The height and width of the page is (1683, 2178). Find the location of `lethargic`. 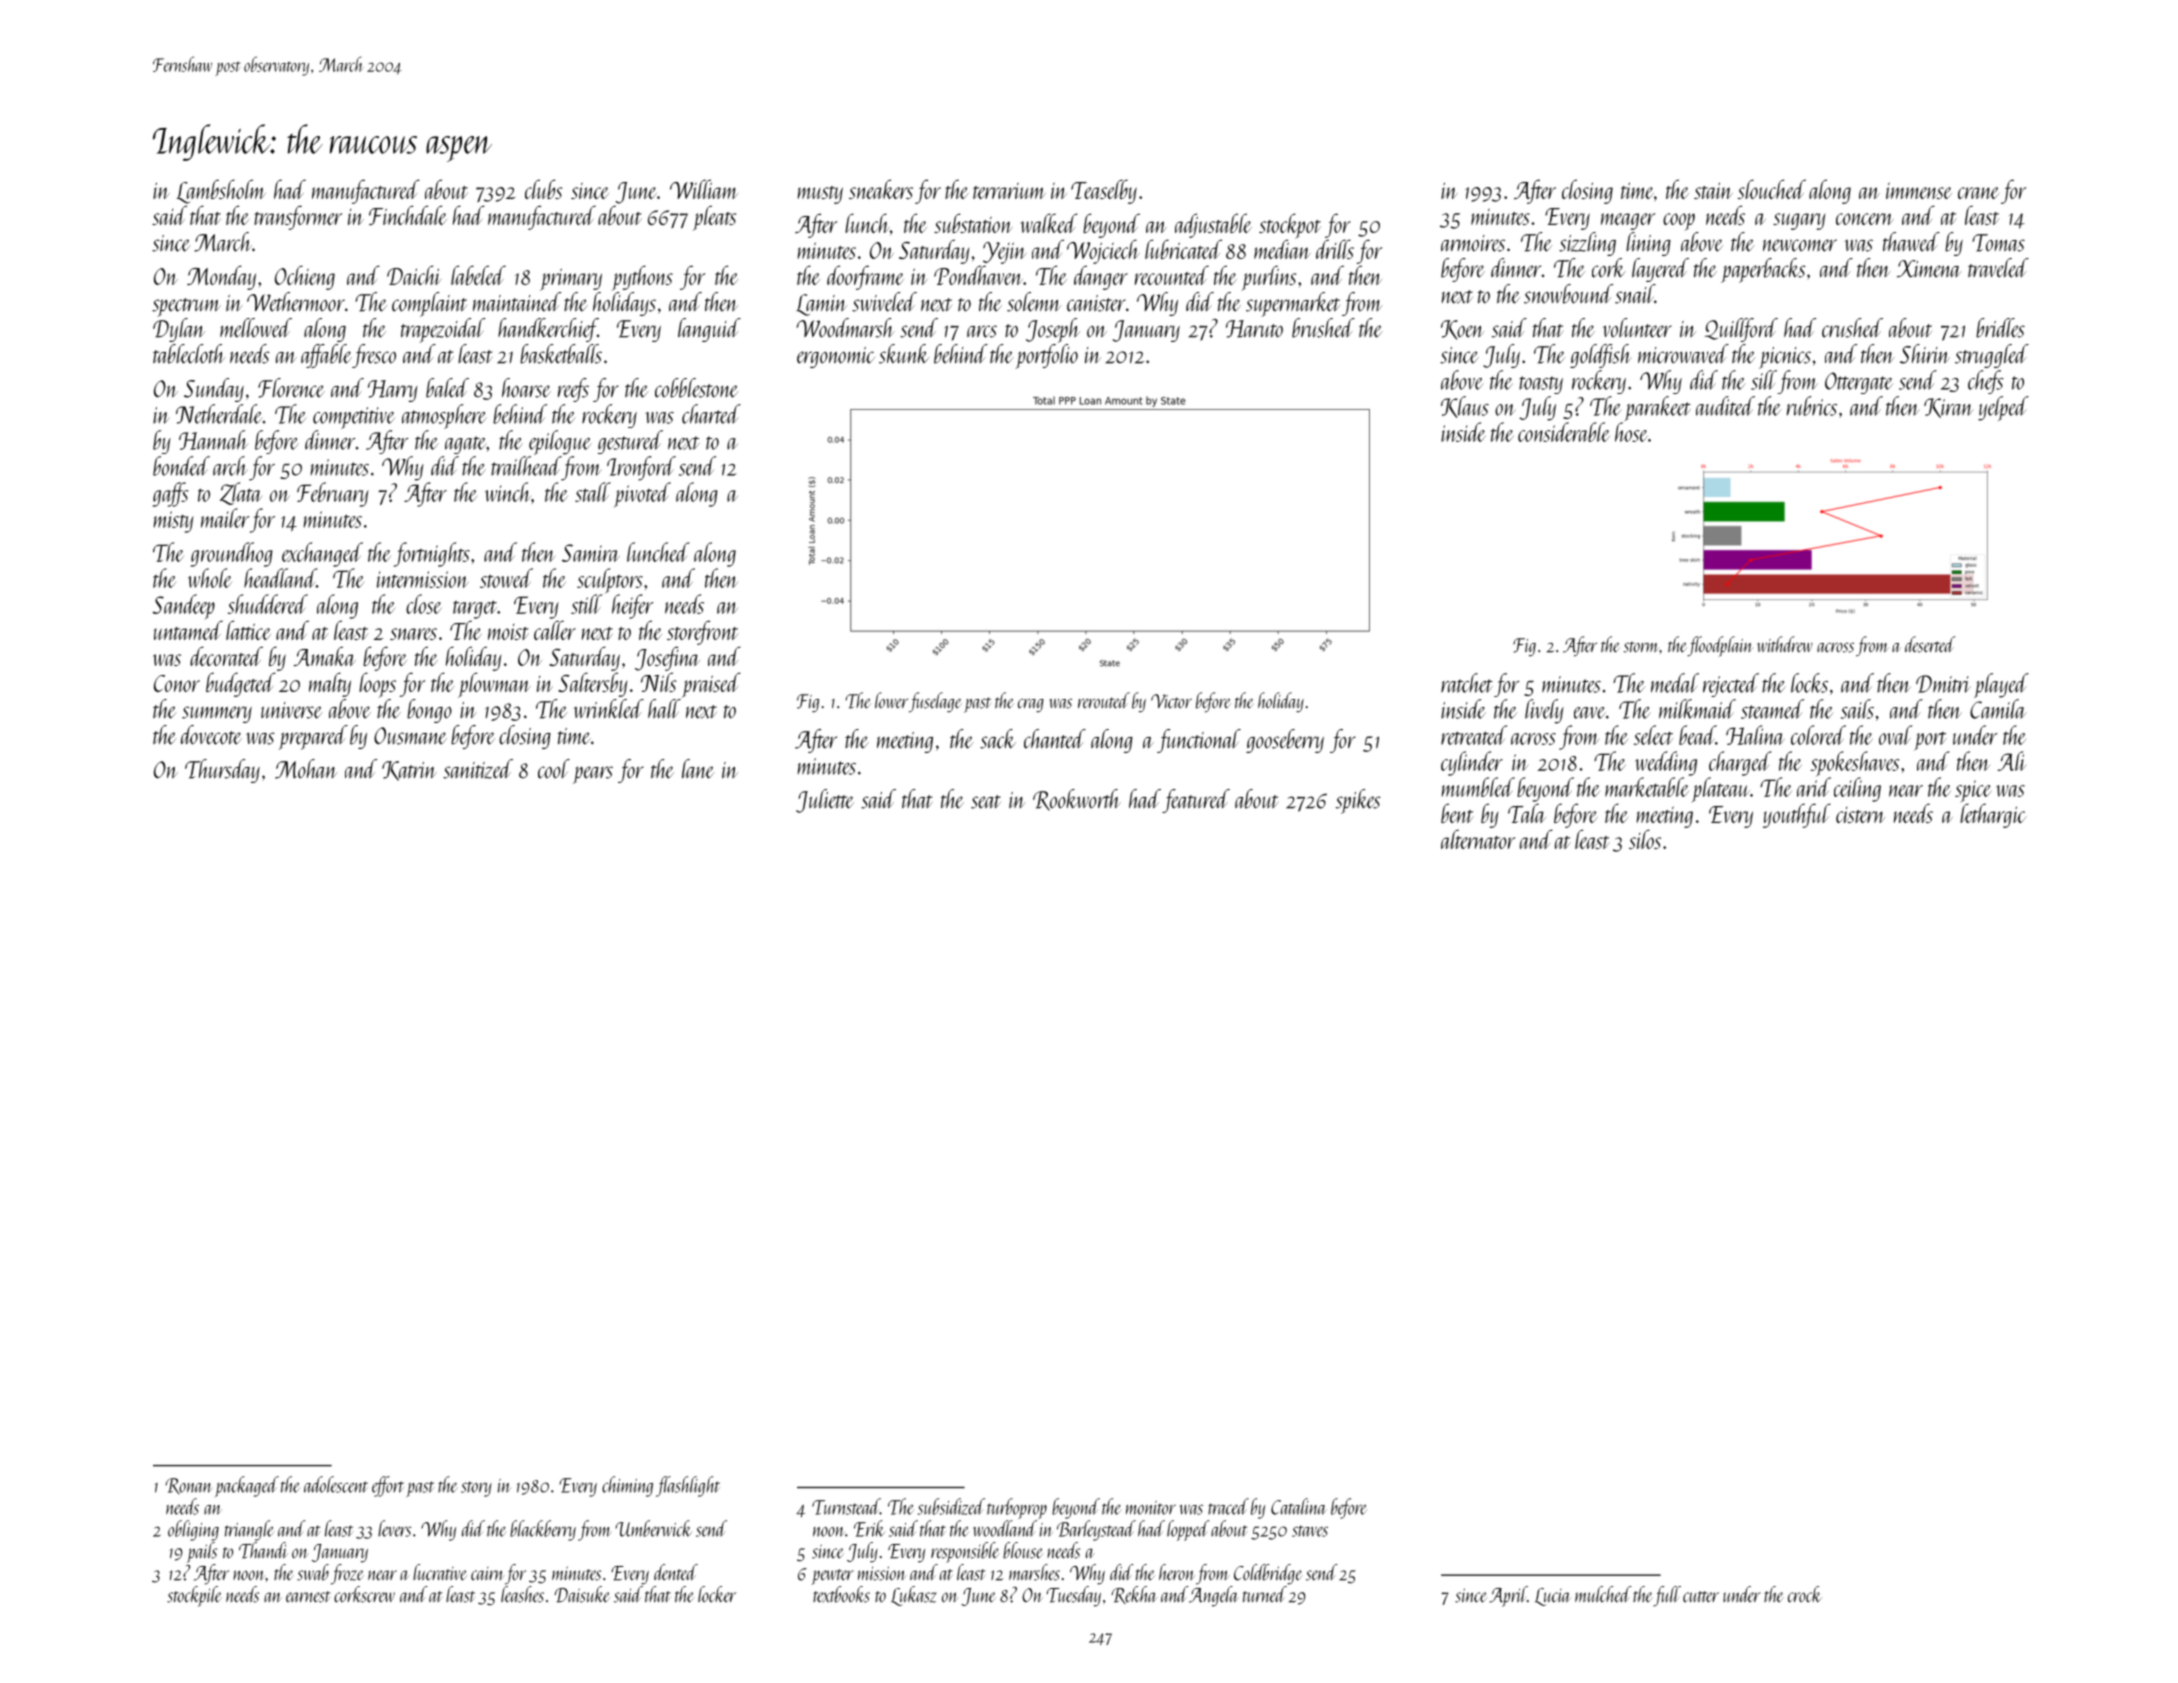

lethargic is located at coordinates (1993, 815).
